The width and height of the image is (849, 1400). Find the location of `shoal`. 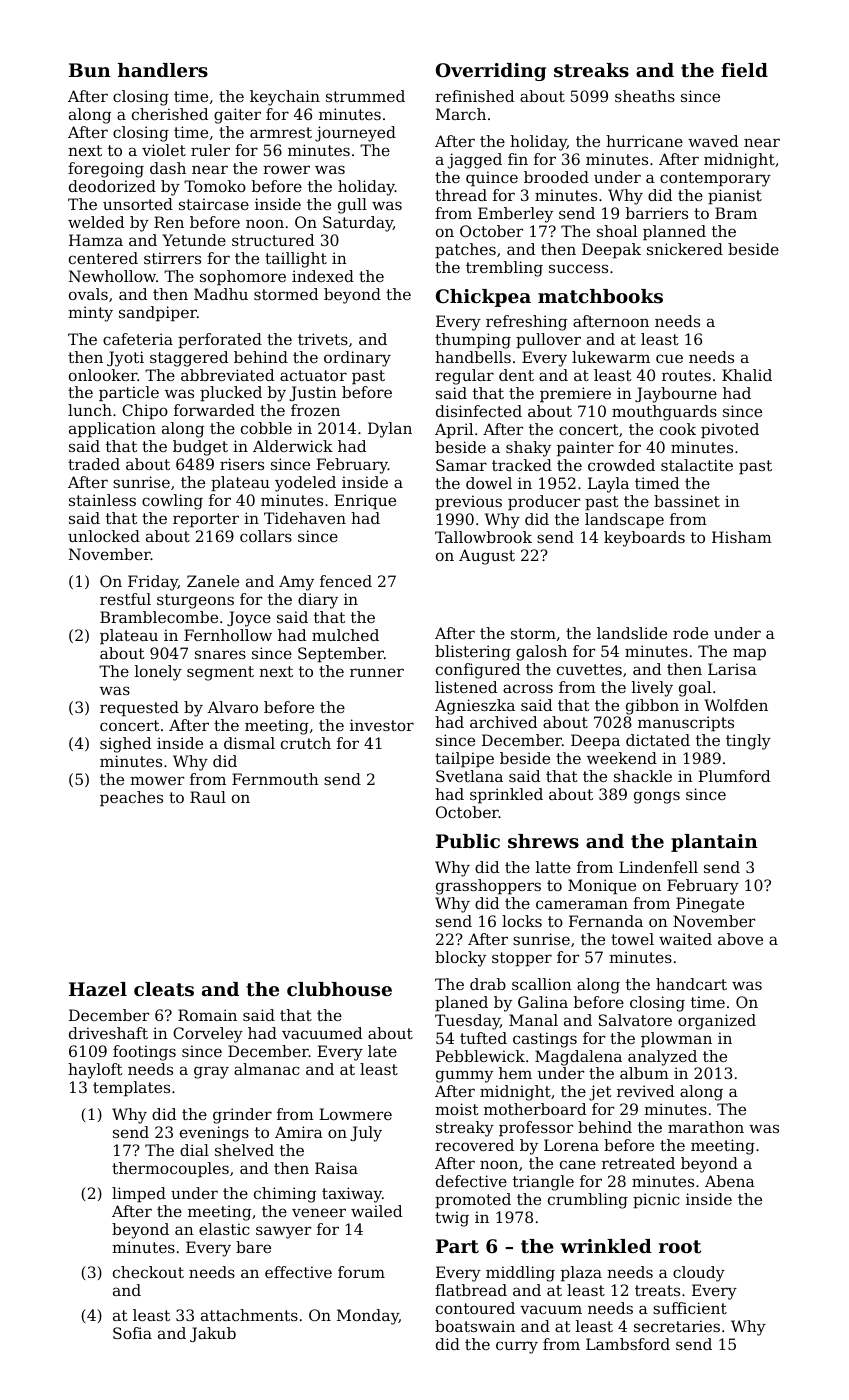

shoal is located at coordinates (617, 231).
